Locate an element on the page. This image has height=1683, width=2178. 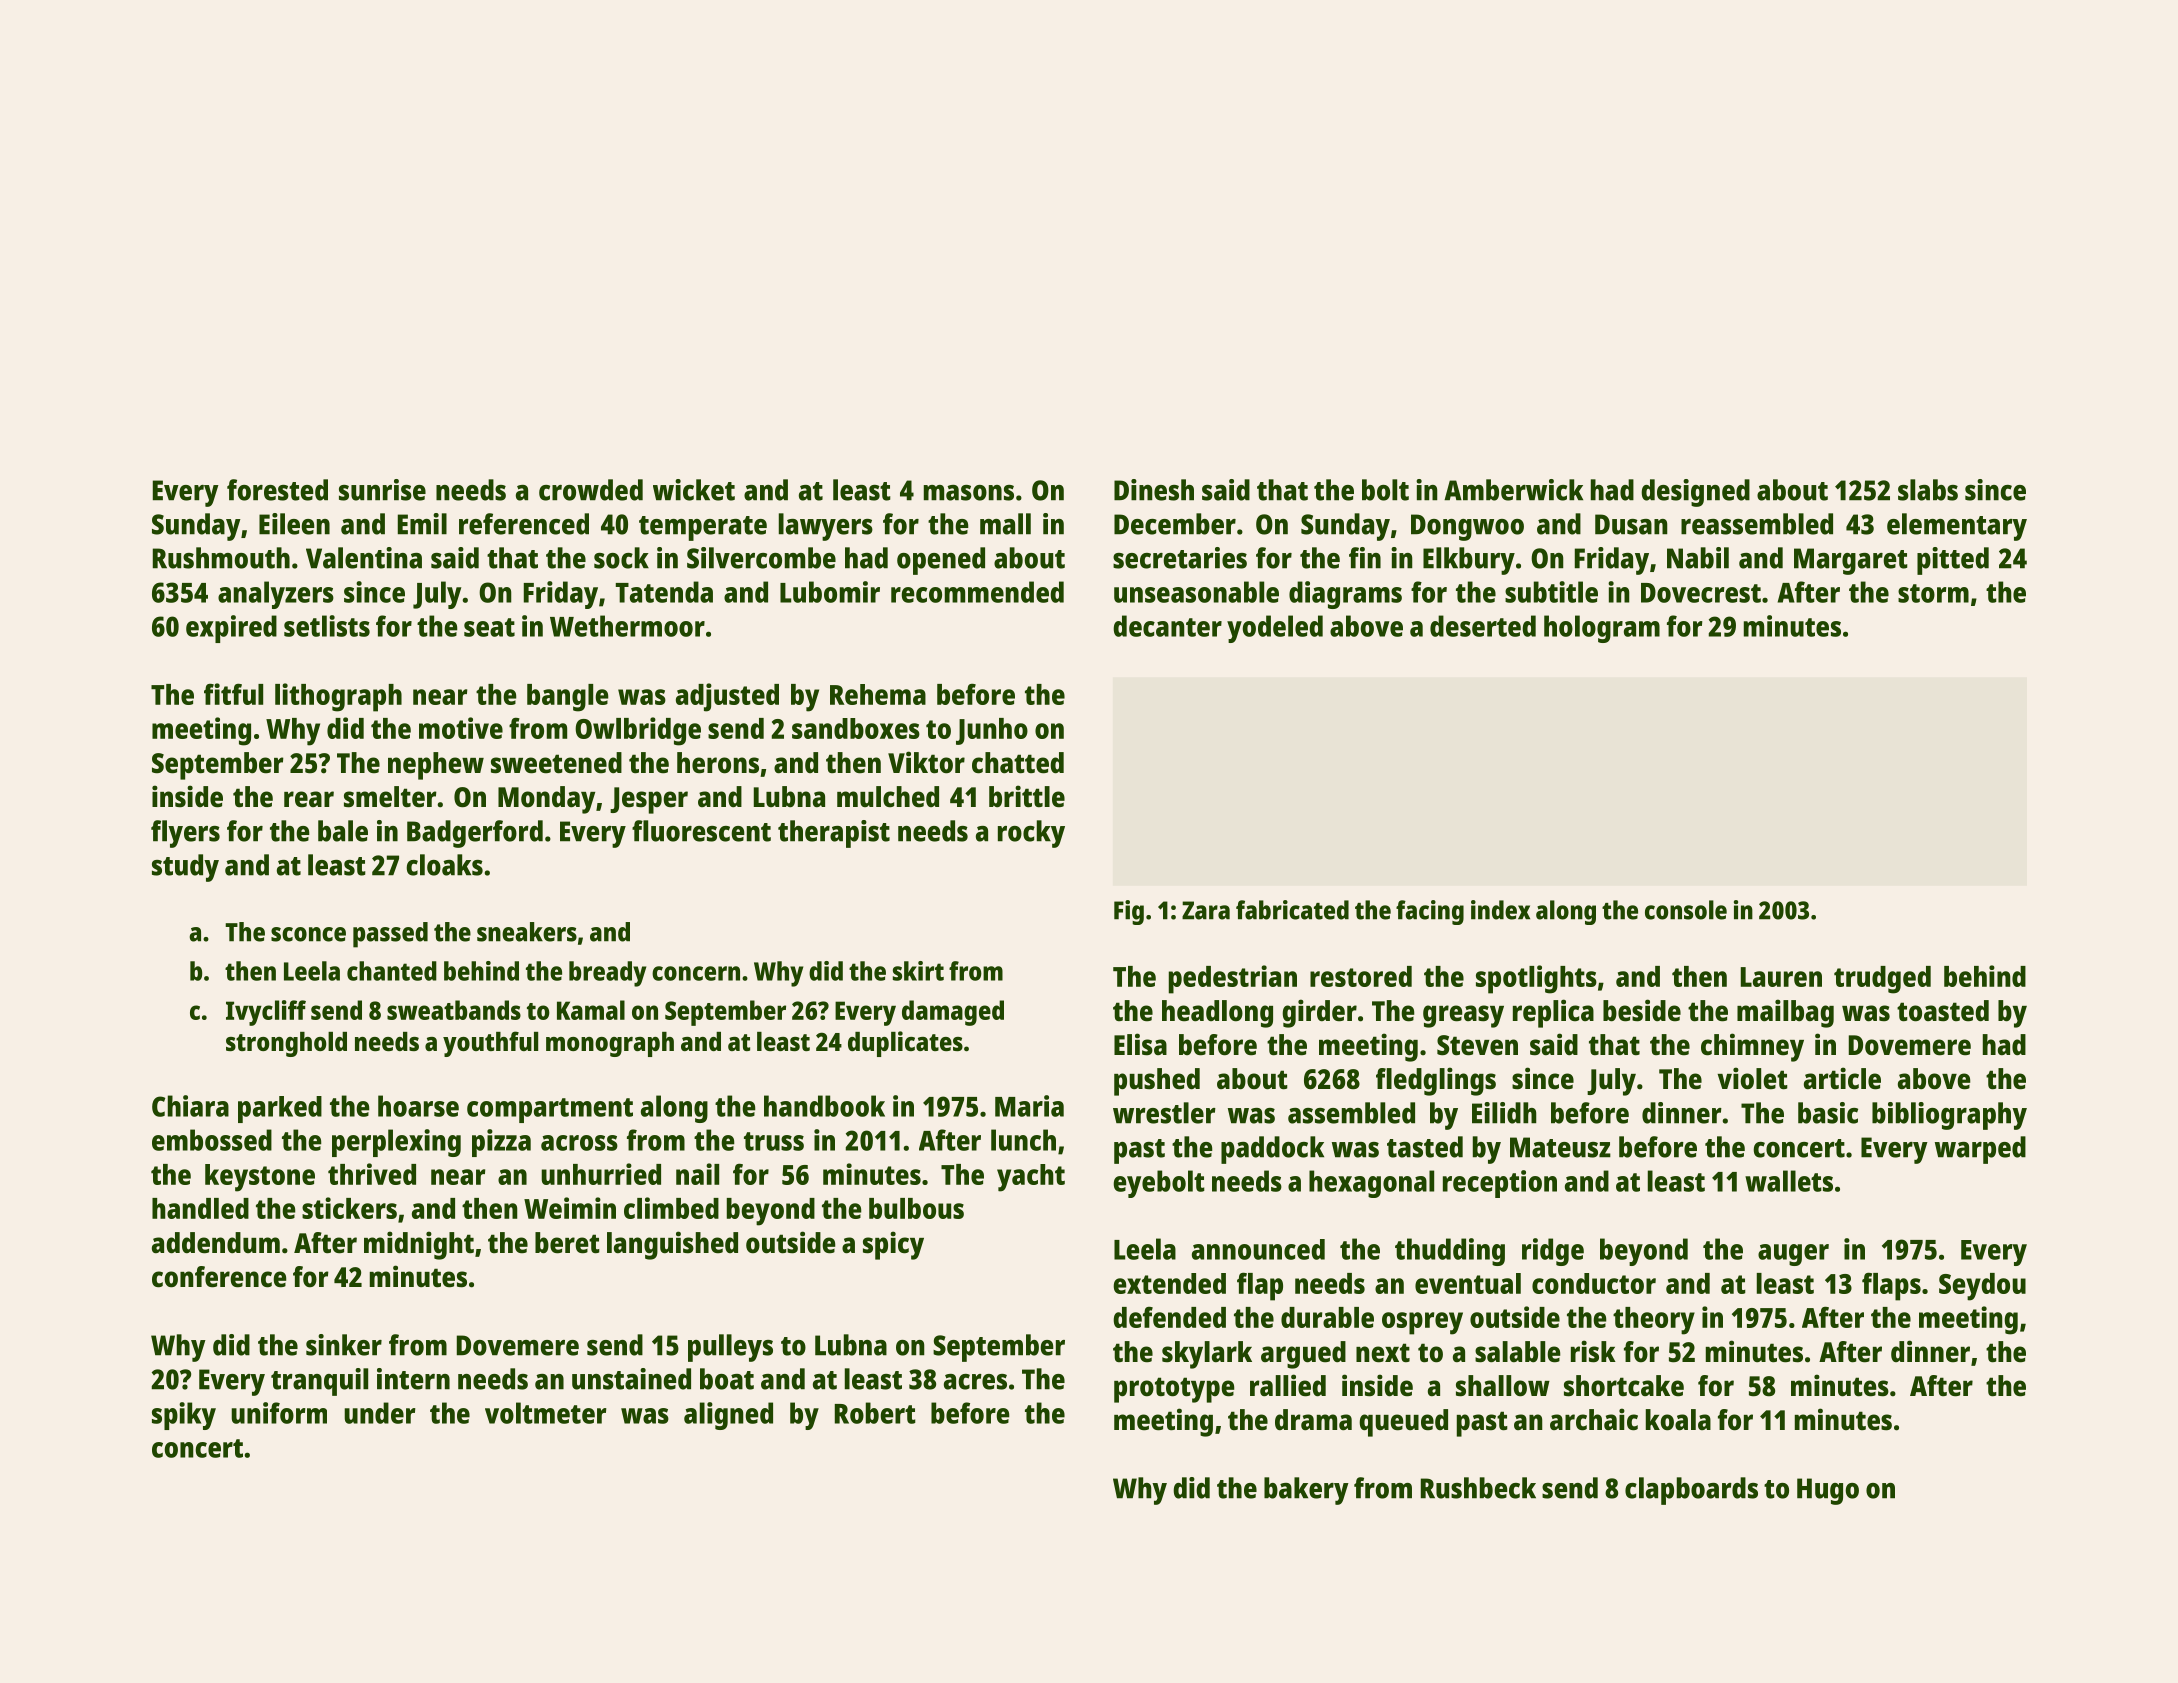
koala is located at coordinates (1678, 1420).
